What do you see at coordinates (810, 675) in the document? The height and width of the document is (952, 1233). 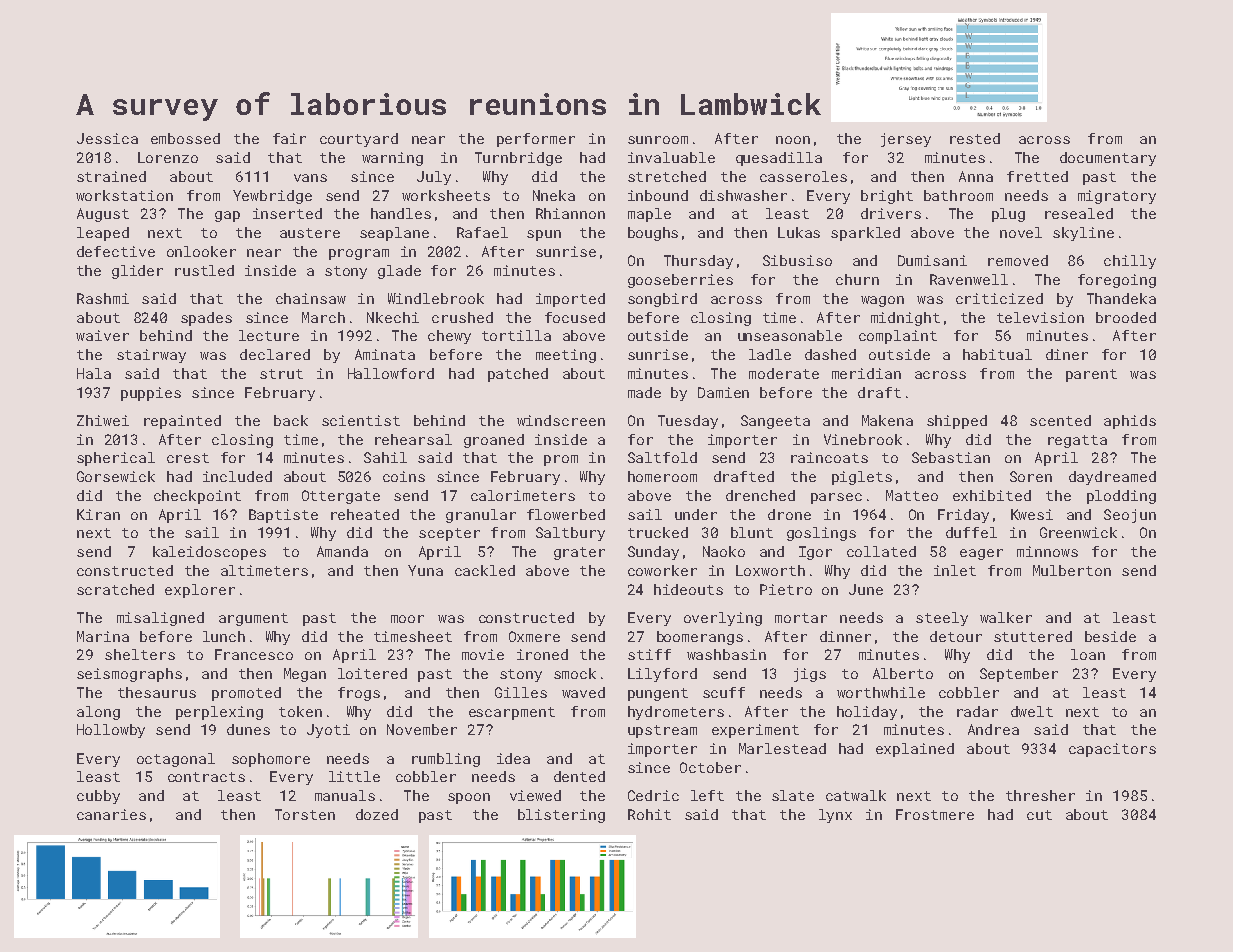 I see `jigs` at bounding box center [810, 675].
